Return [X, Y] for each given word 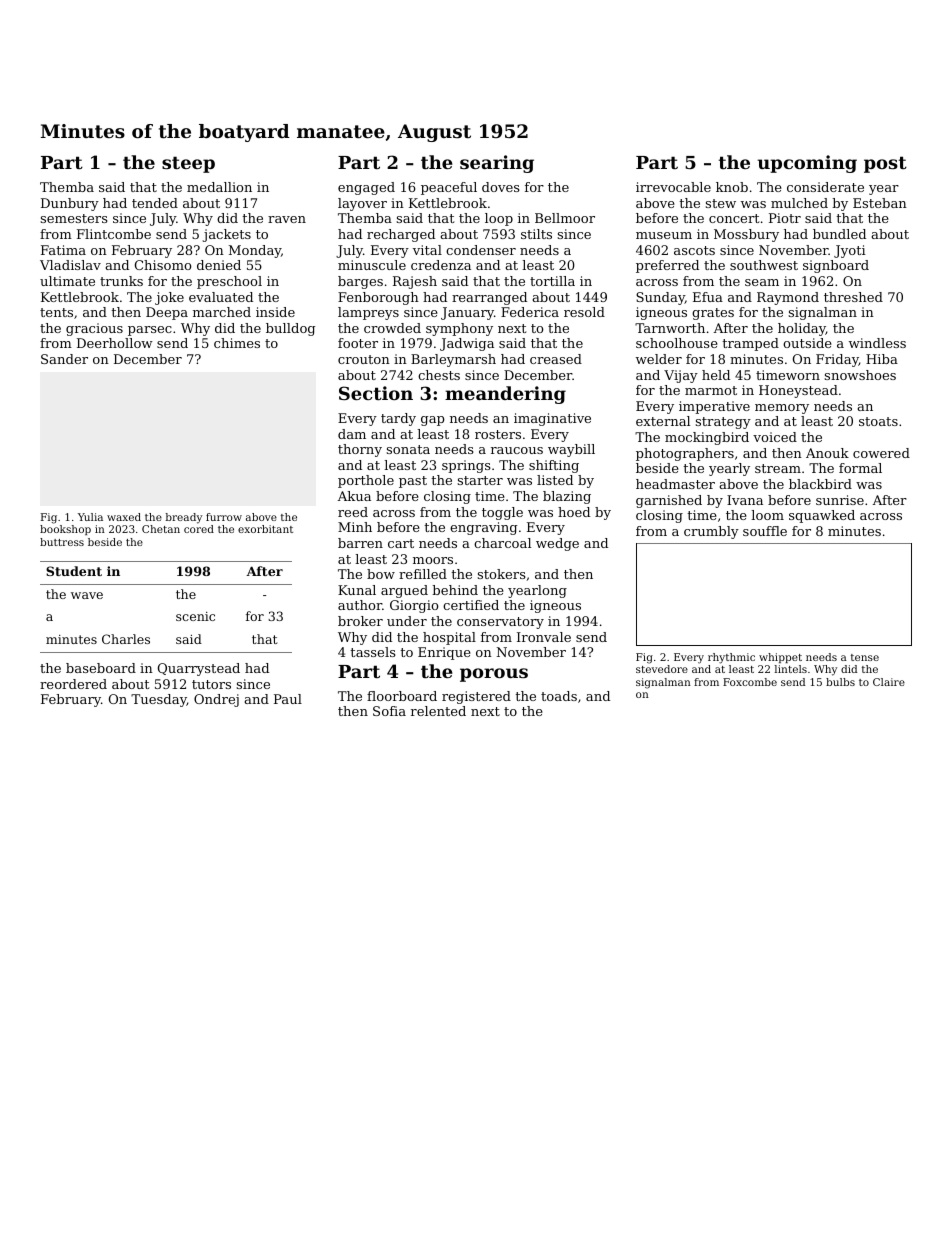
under [407, 621]
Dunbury [70, 204]
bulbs [840, 682]
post [885, 164]
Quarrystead [199, 669]
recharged [401, 235]
